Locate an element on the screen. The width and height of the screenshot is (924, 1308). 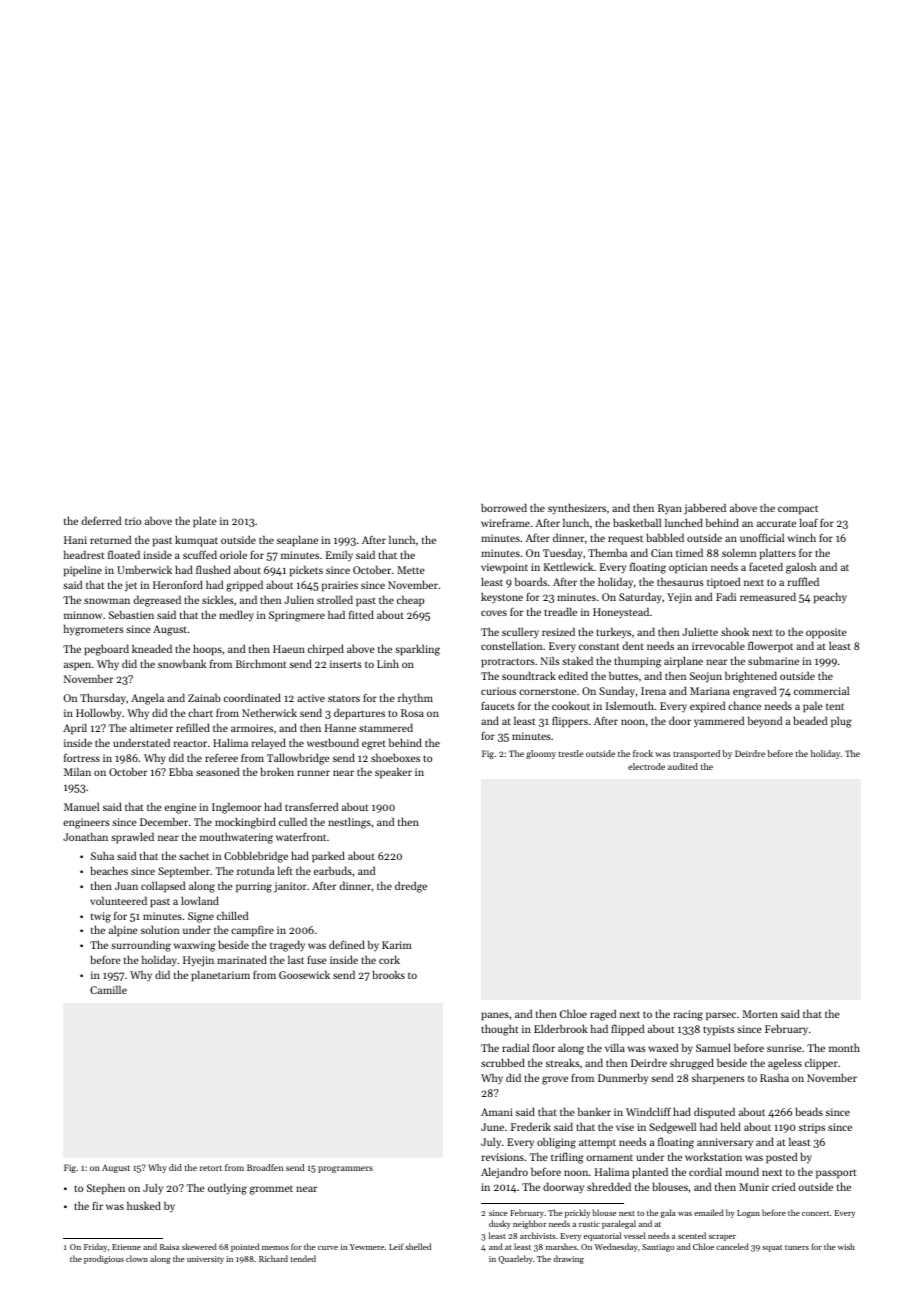
yammered is located at coordinates (719, 722).
